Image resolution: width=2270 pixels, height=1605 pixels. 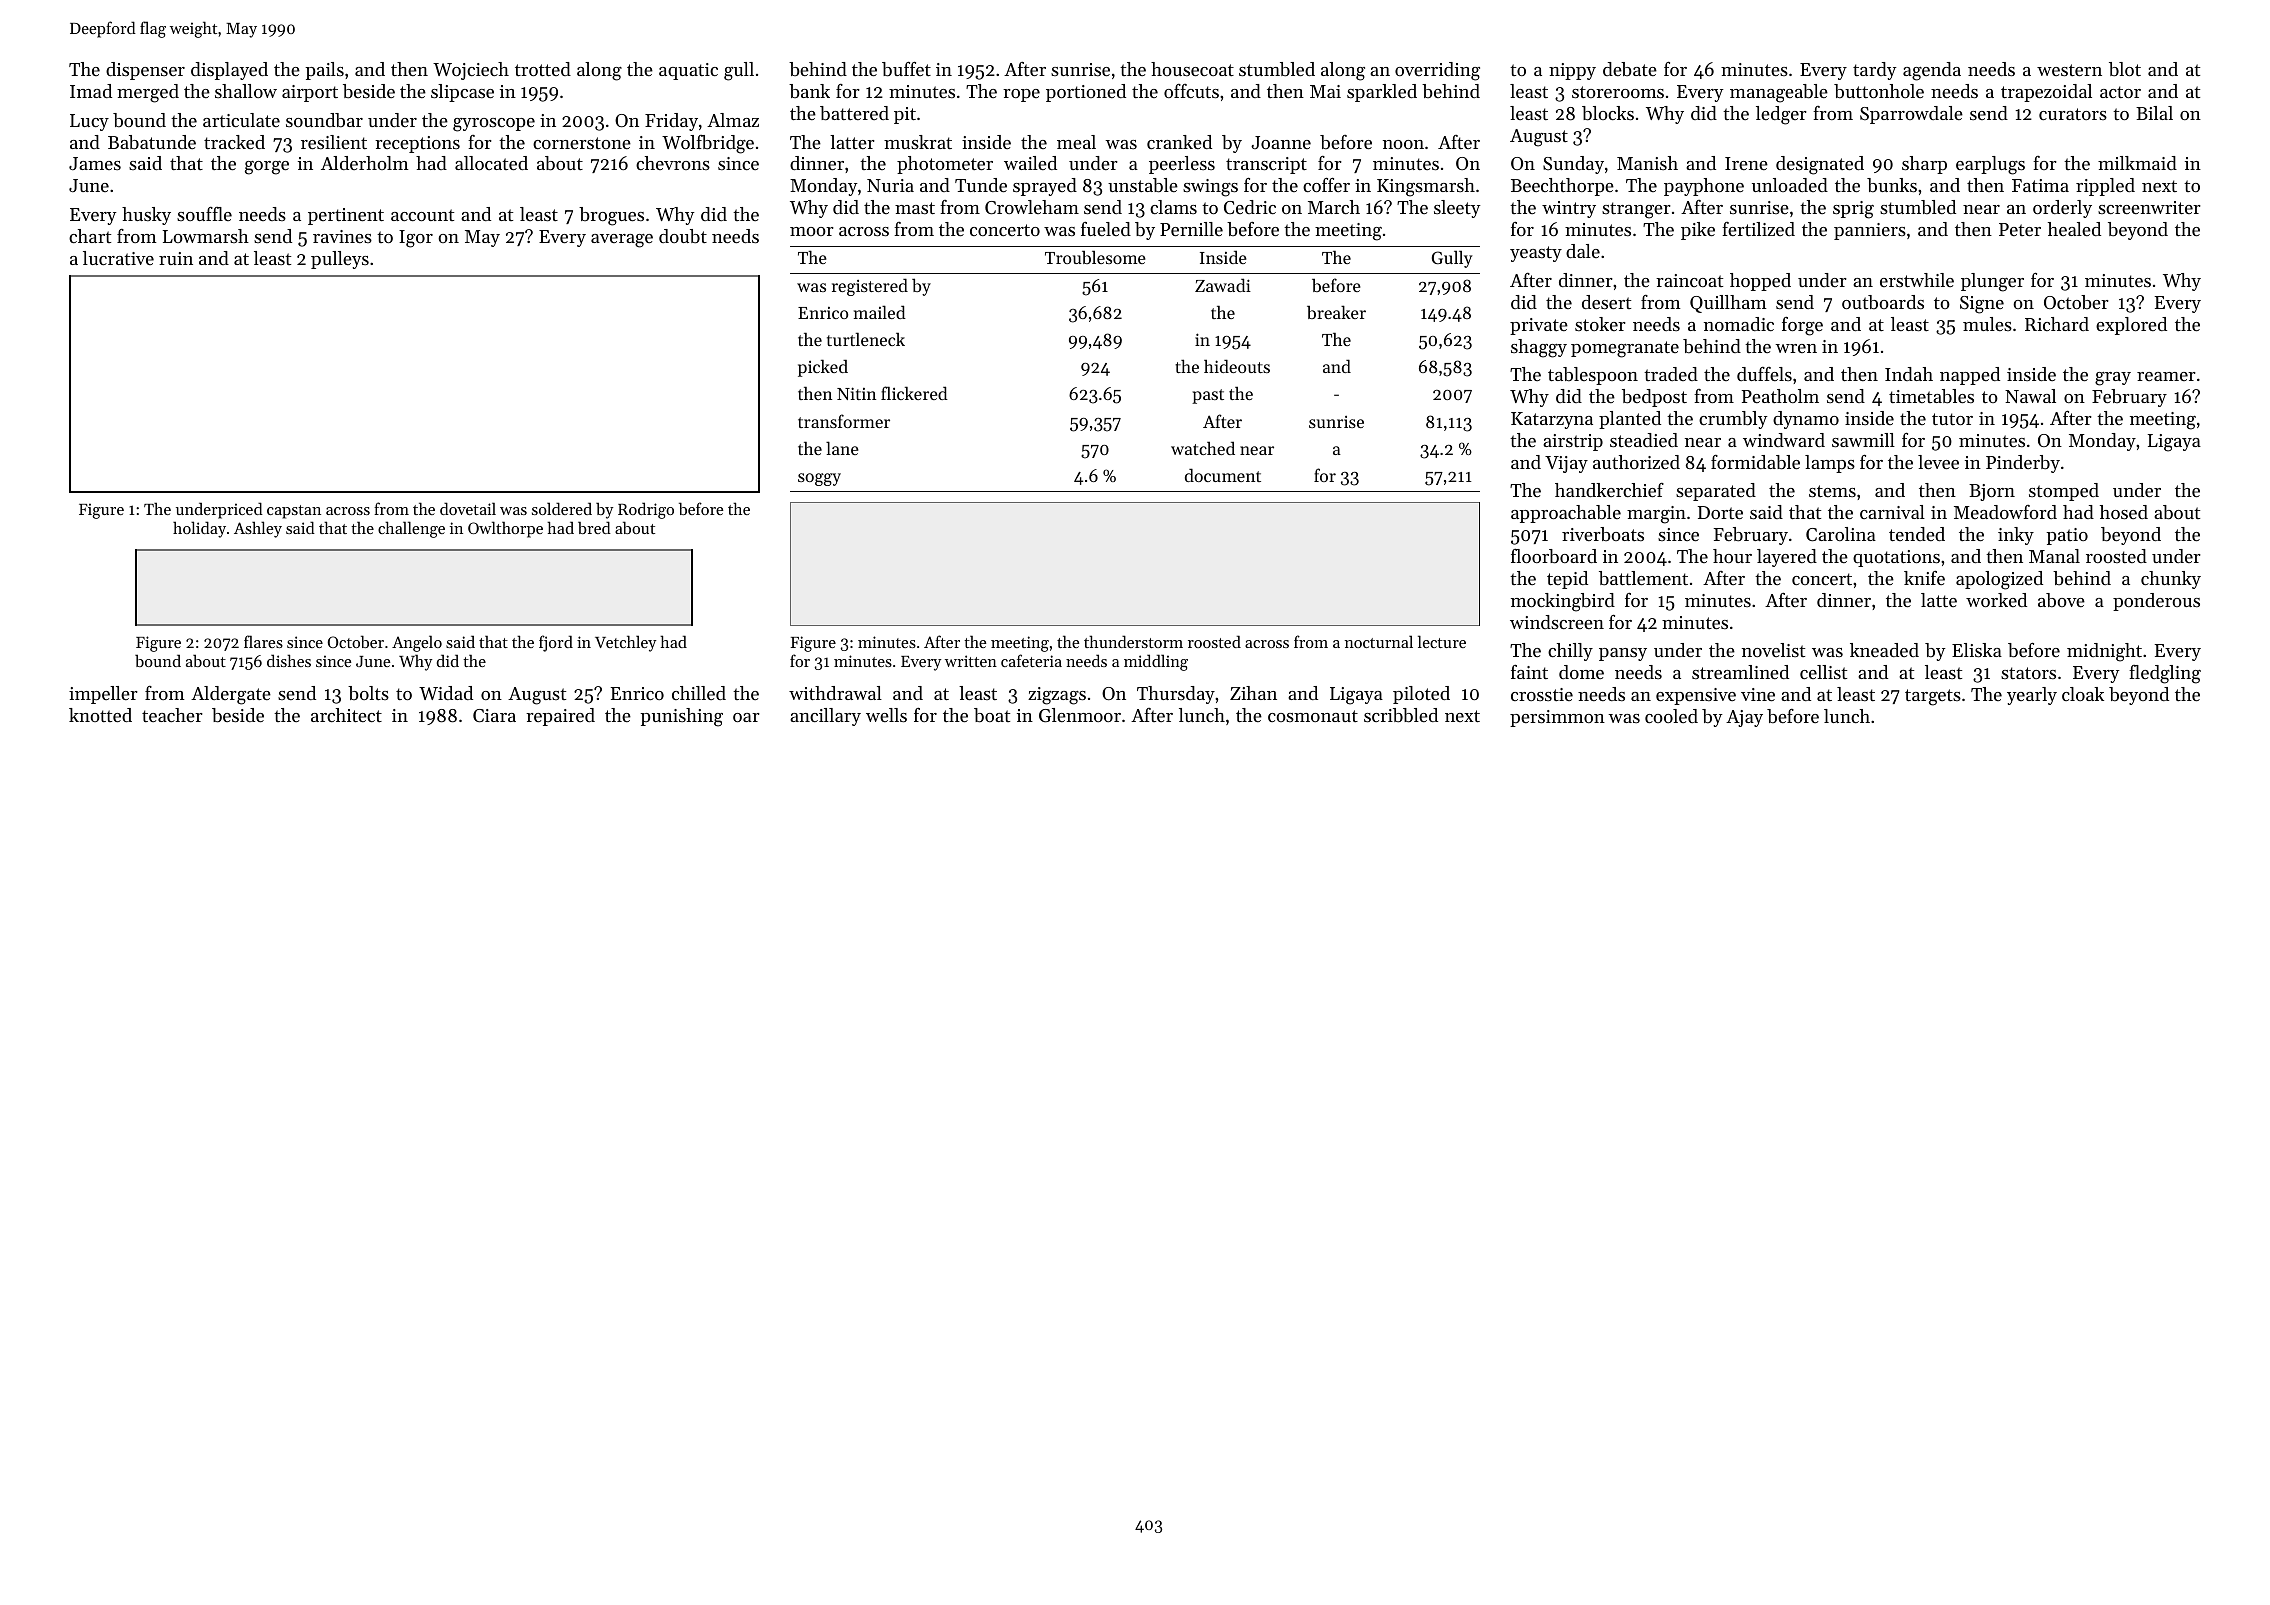 I want to click on displayed, so click(x=229, y=71).
